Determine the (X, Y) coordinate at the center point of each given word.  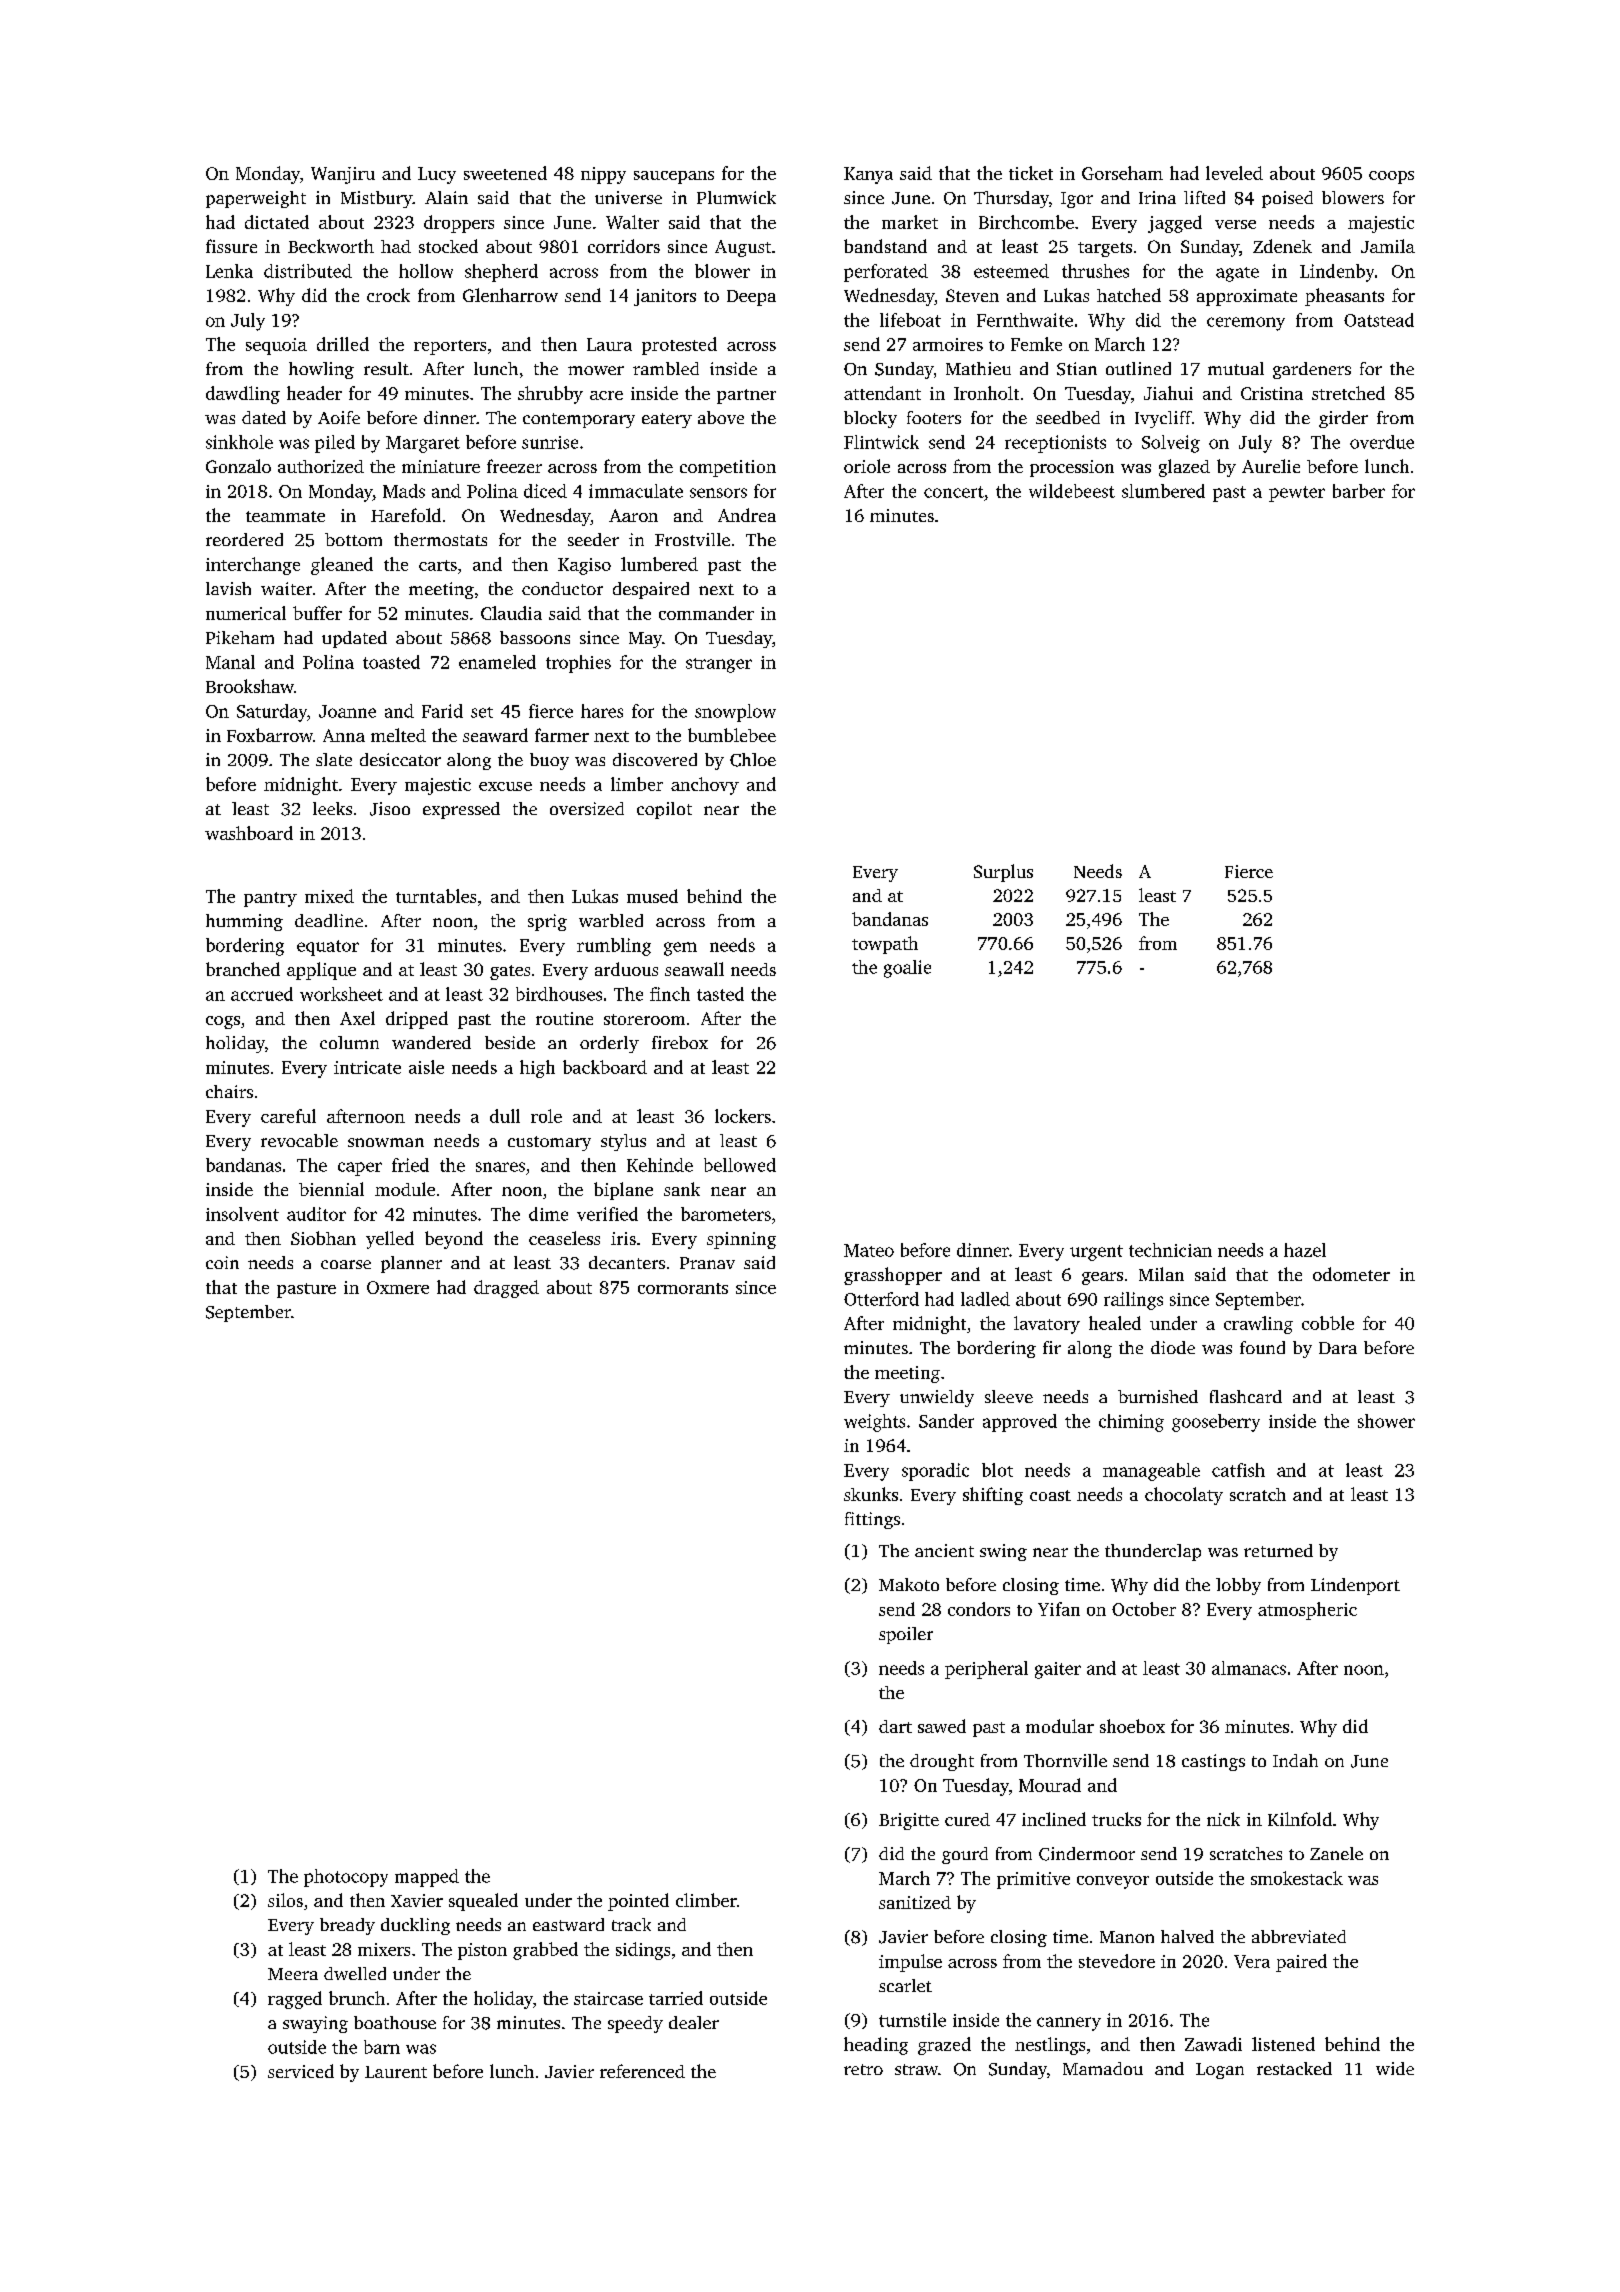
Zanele (1336, 1853)
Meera (293, 1974)
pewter (1297, 494)
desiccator (400, 759)
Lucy (437, 175)
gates (510, 972)
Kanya (868, 175)
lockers (743, 1116)
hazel (1305, 1250)
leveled (1234, 173)
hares (602, 711)
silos (285, 1900)
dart (895, 1726)
